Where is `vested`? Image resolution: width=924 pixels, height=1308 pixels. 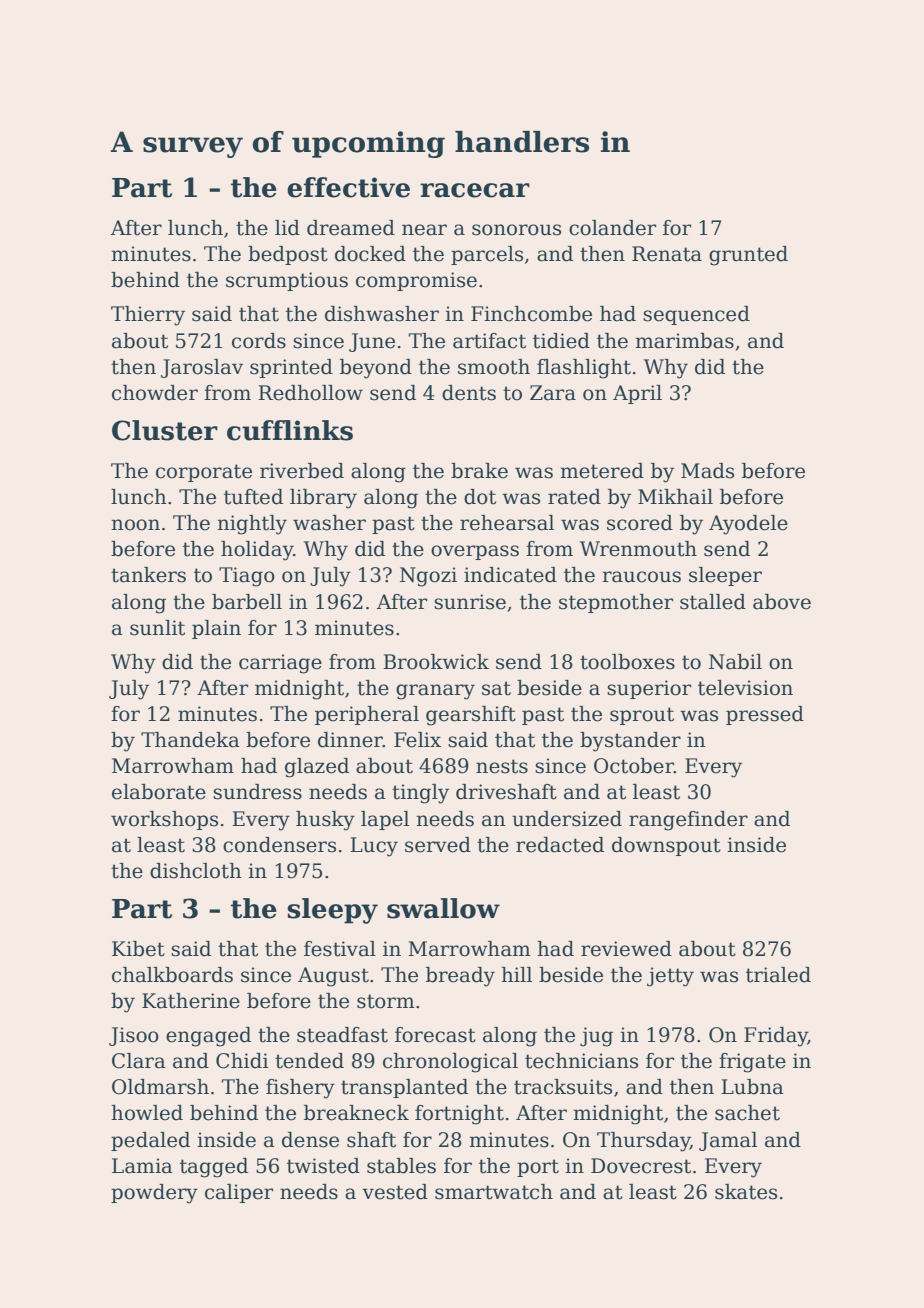 vested is located at coordinates (395, 1192).
